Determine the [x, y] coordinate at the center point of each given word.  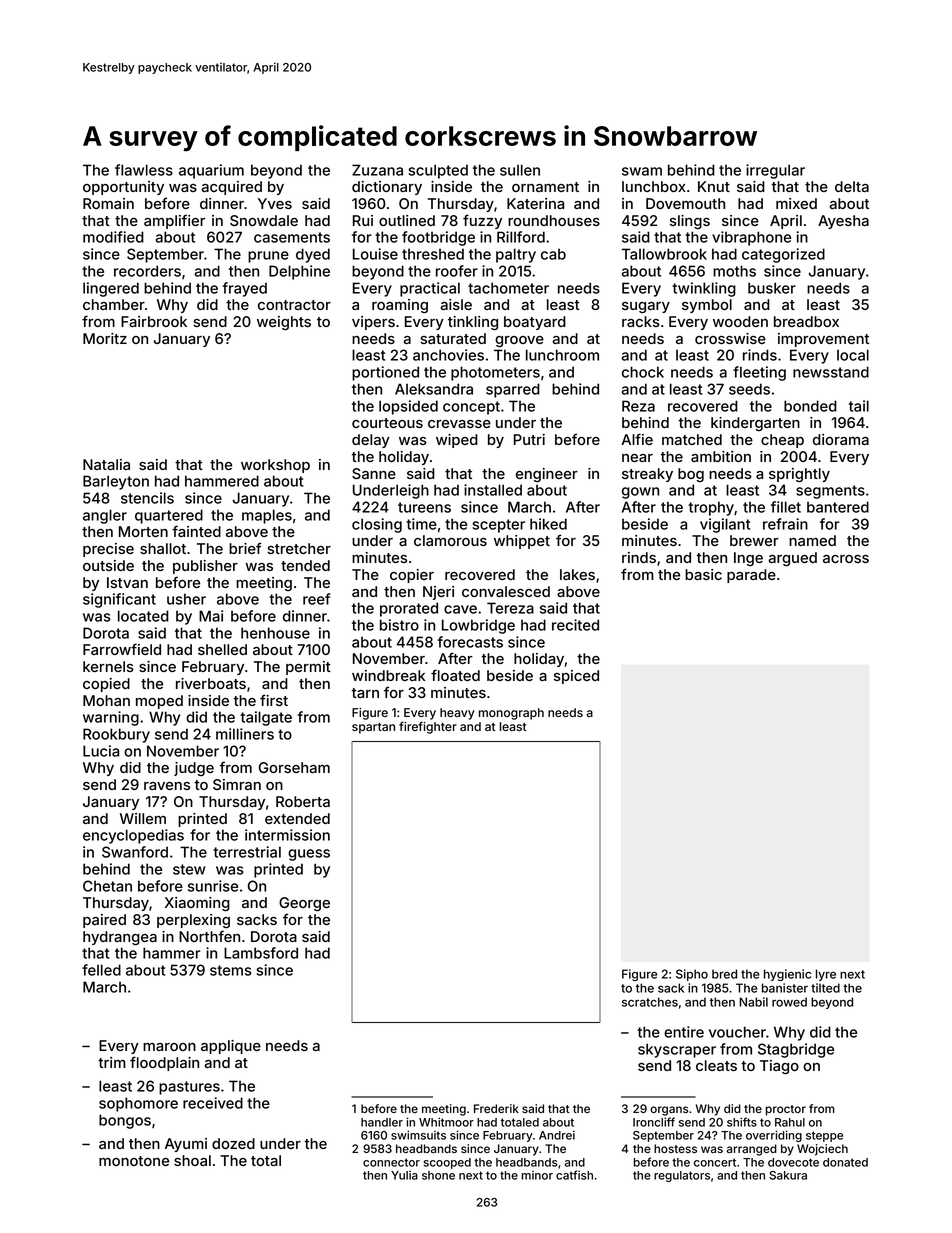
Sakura [788, 1175]
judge [194, 769]
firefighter [428, 727]
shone [438, 1175]
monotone [134, 1161]
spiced [576, 677]
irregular [775, 171]
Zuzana [377, 170]
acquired [231, 188]
